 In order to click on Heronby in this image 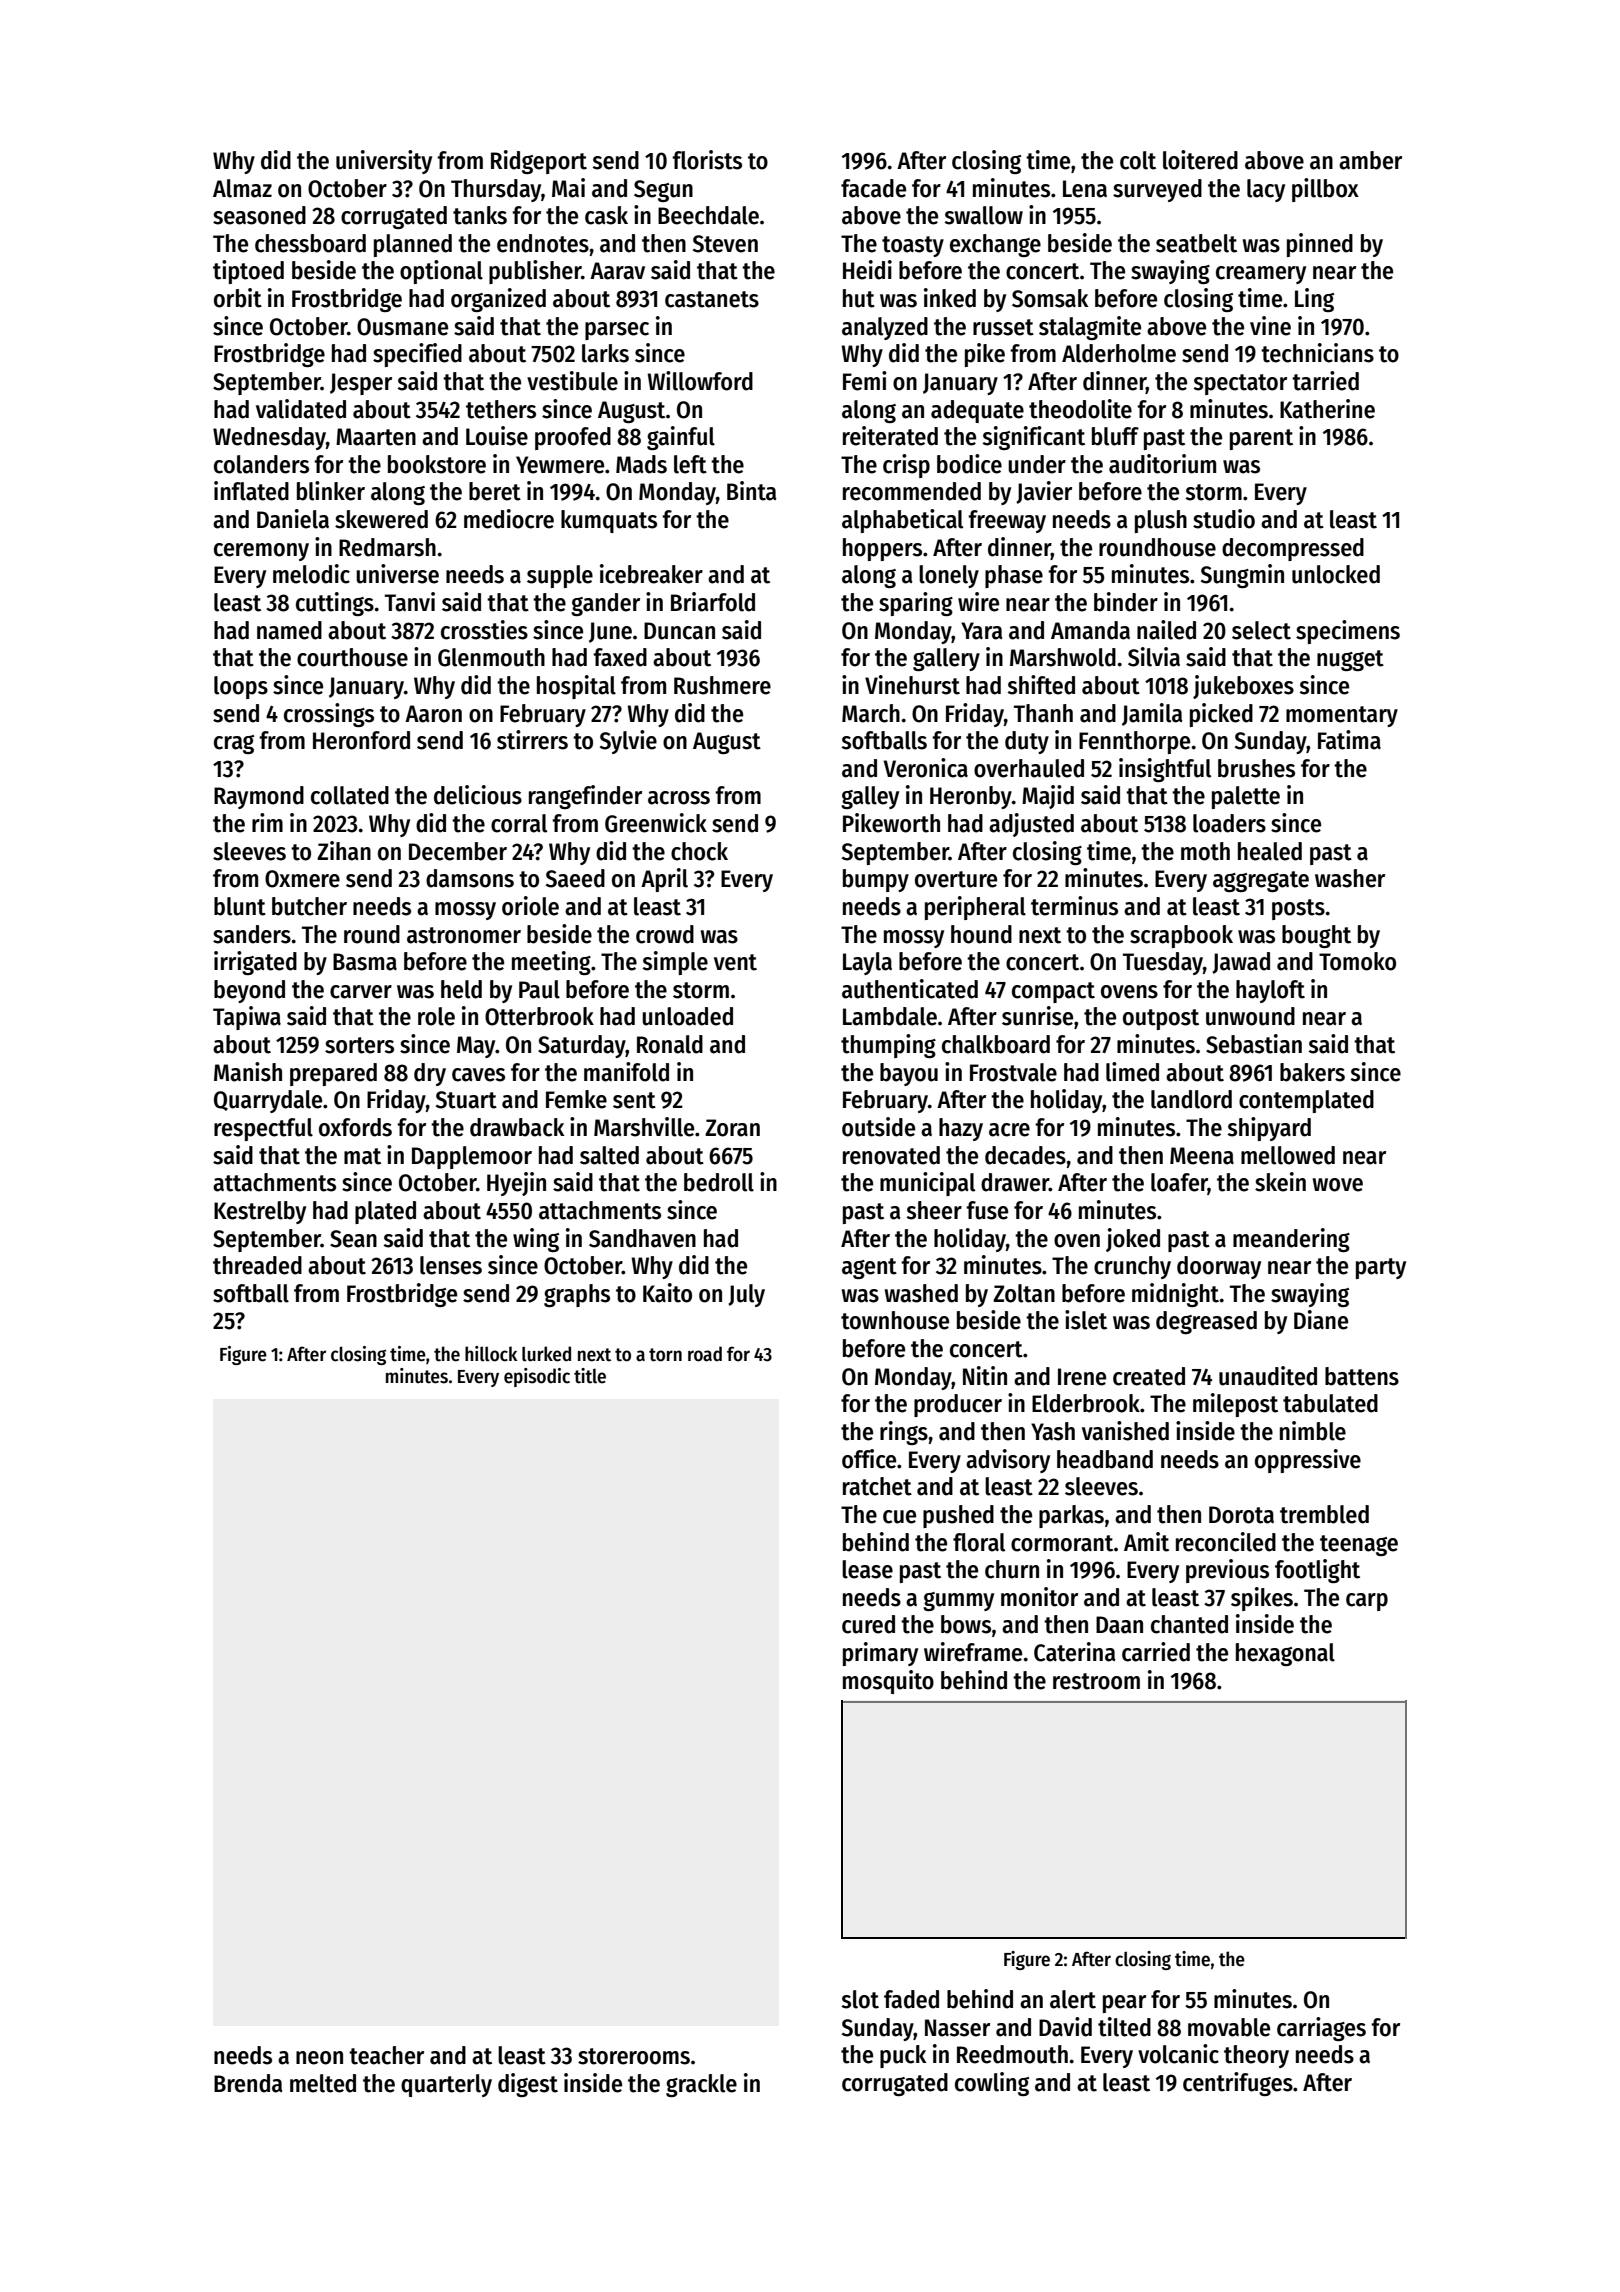, I will do `click(971, 797)`.
